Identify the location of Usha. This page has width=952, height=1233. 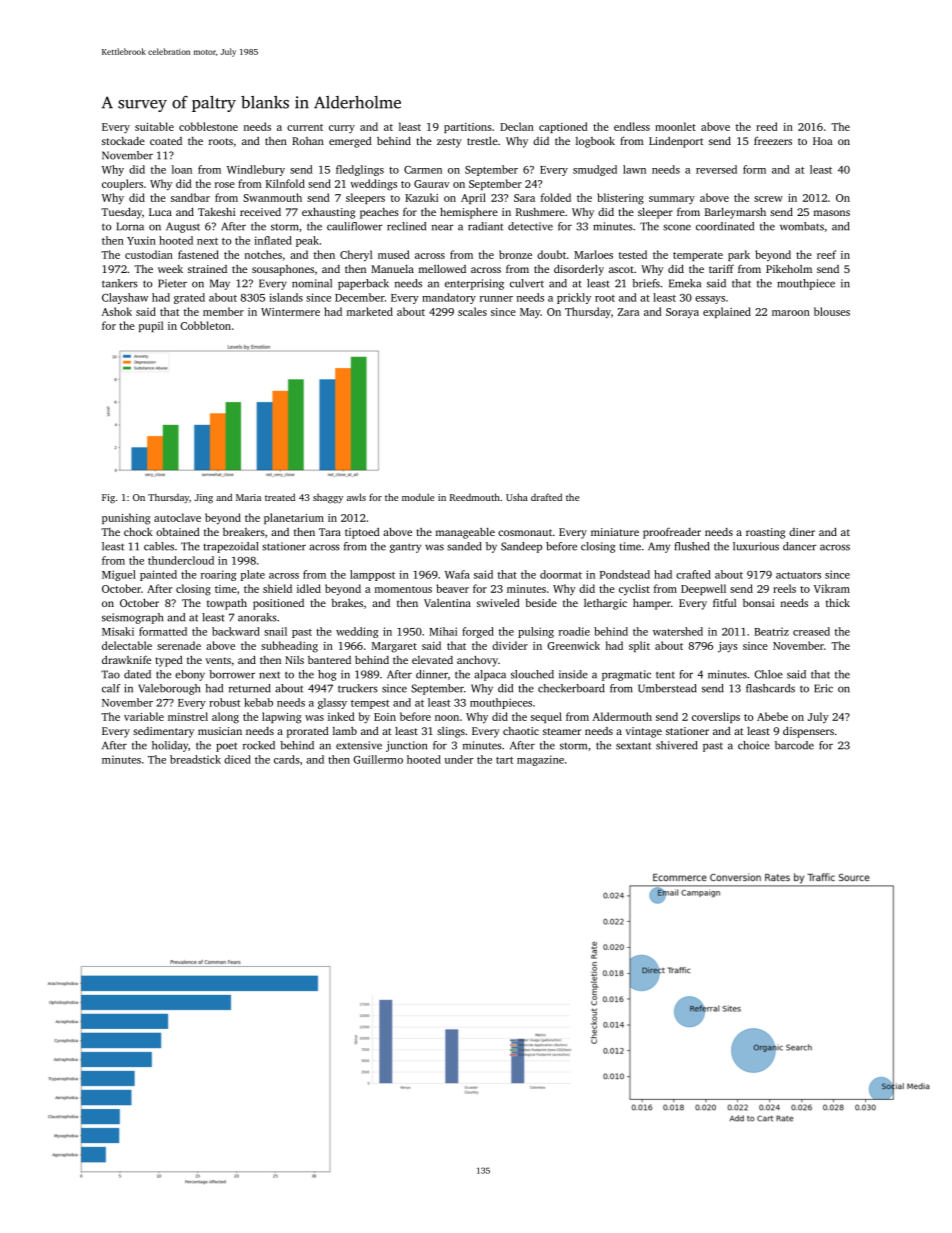
(517, 497).
